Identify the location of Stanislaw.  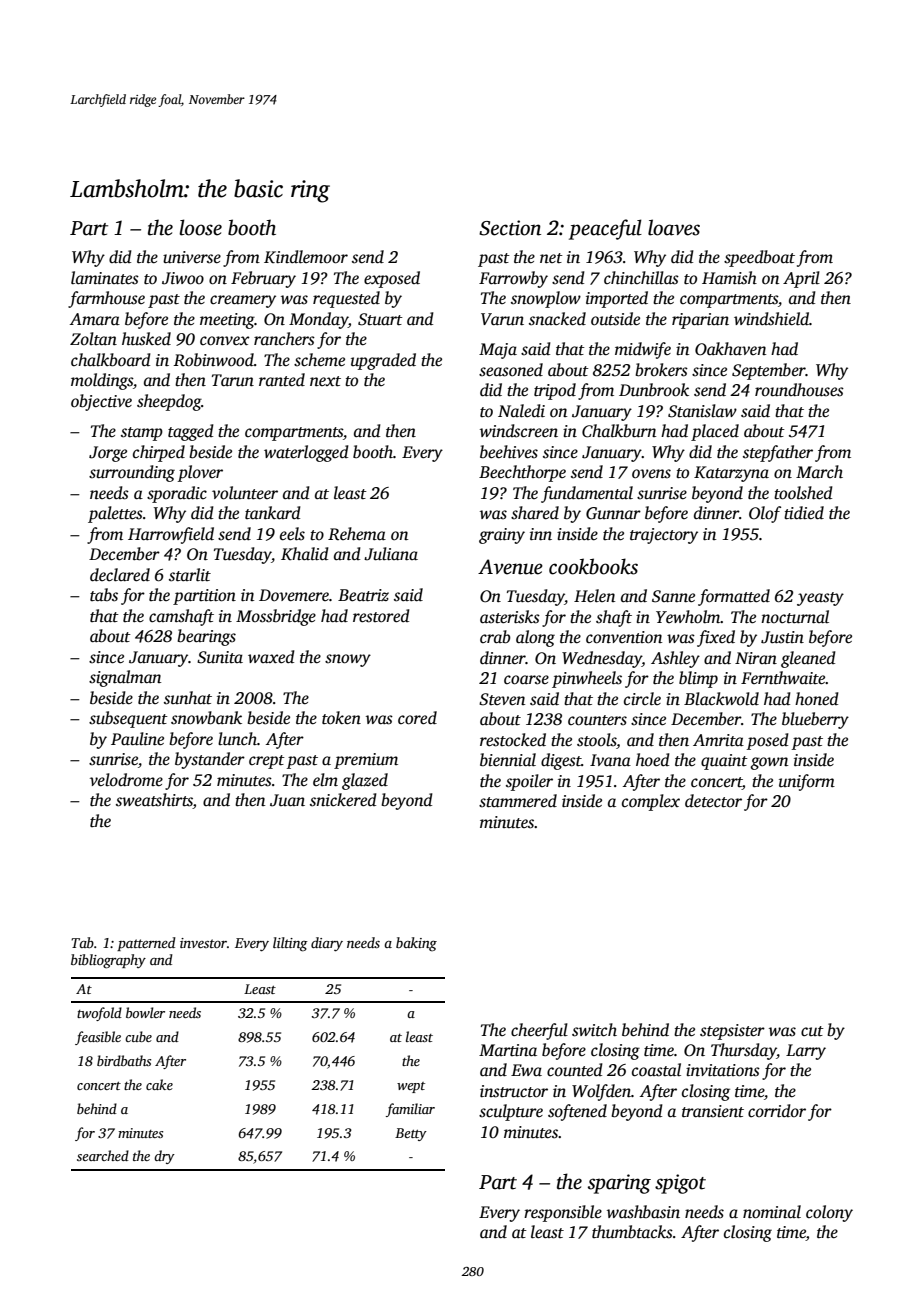
(702, 411).
